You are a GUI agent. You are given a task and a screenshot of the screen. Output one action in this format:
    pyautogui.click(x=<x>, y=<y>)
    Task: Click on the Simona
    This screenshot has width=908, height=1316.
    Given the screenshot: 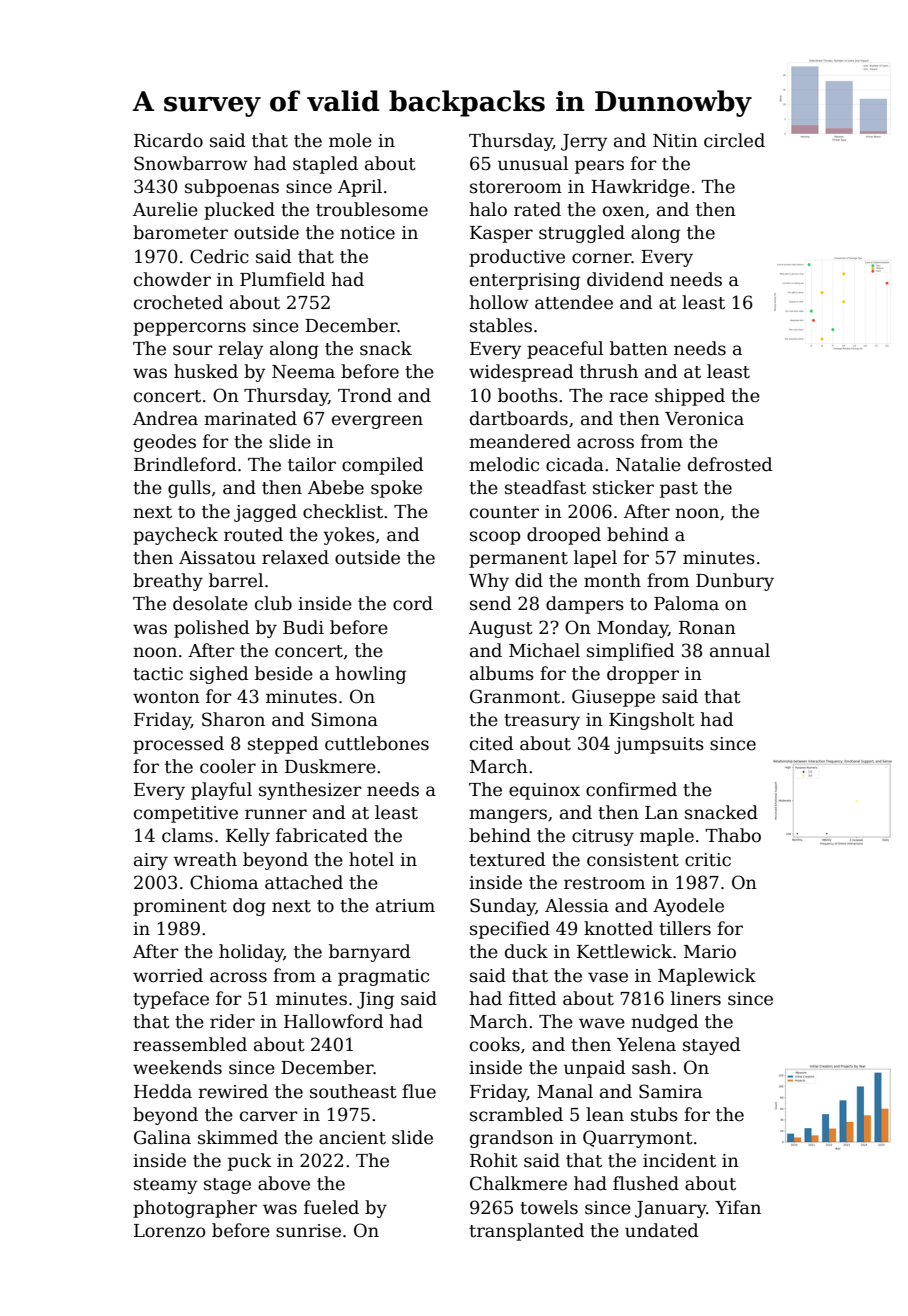 What is the action you would take?
    pyautogui.click(x=345, y=719)
